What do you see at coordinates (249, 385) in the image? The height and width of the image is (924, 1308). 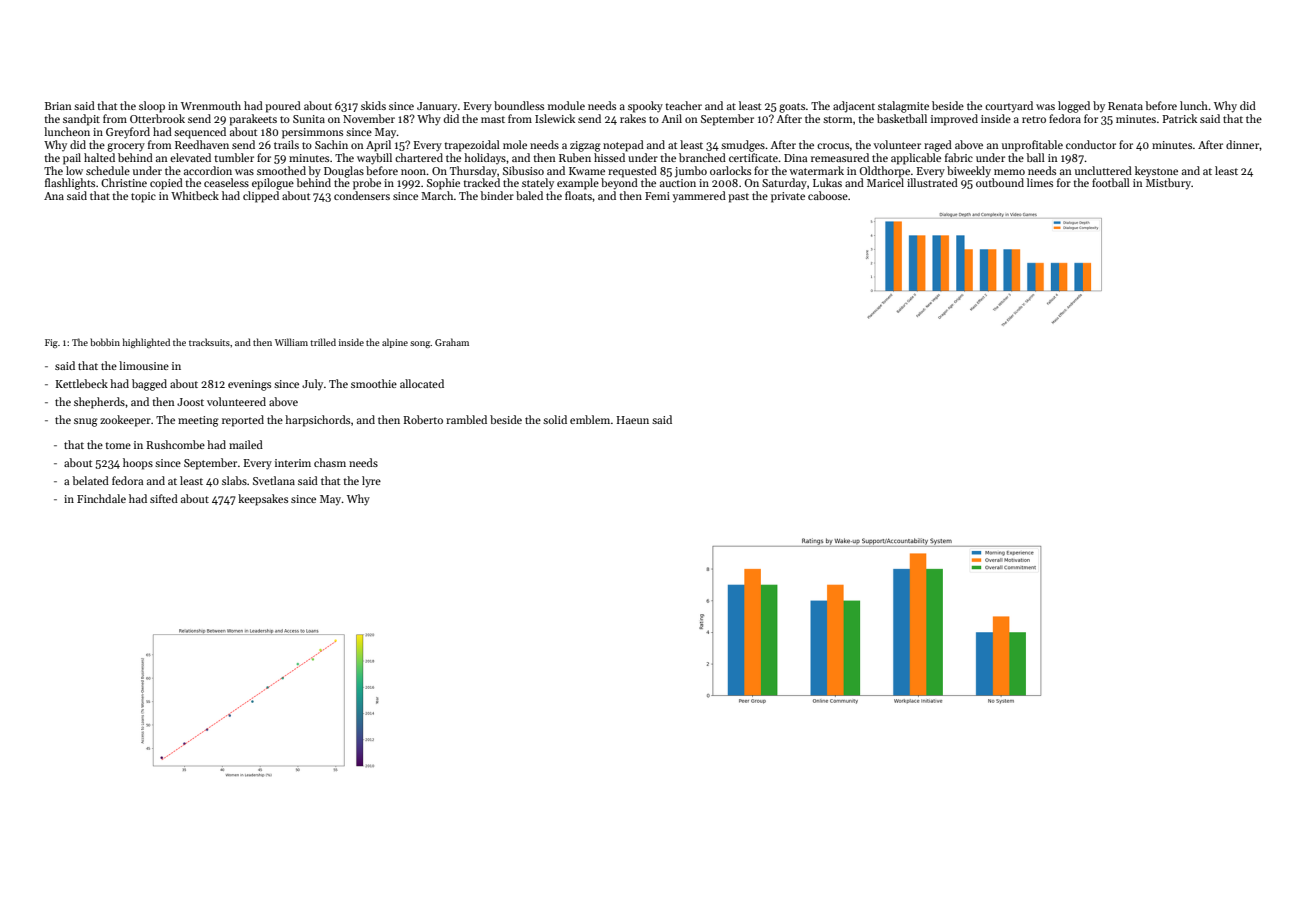 I see `evenings` at bounding box center [249, 385].
